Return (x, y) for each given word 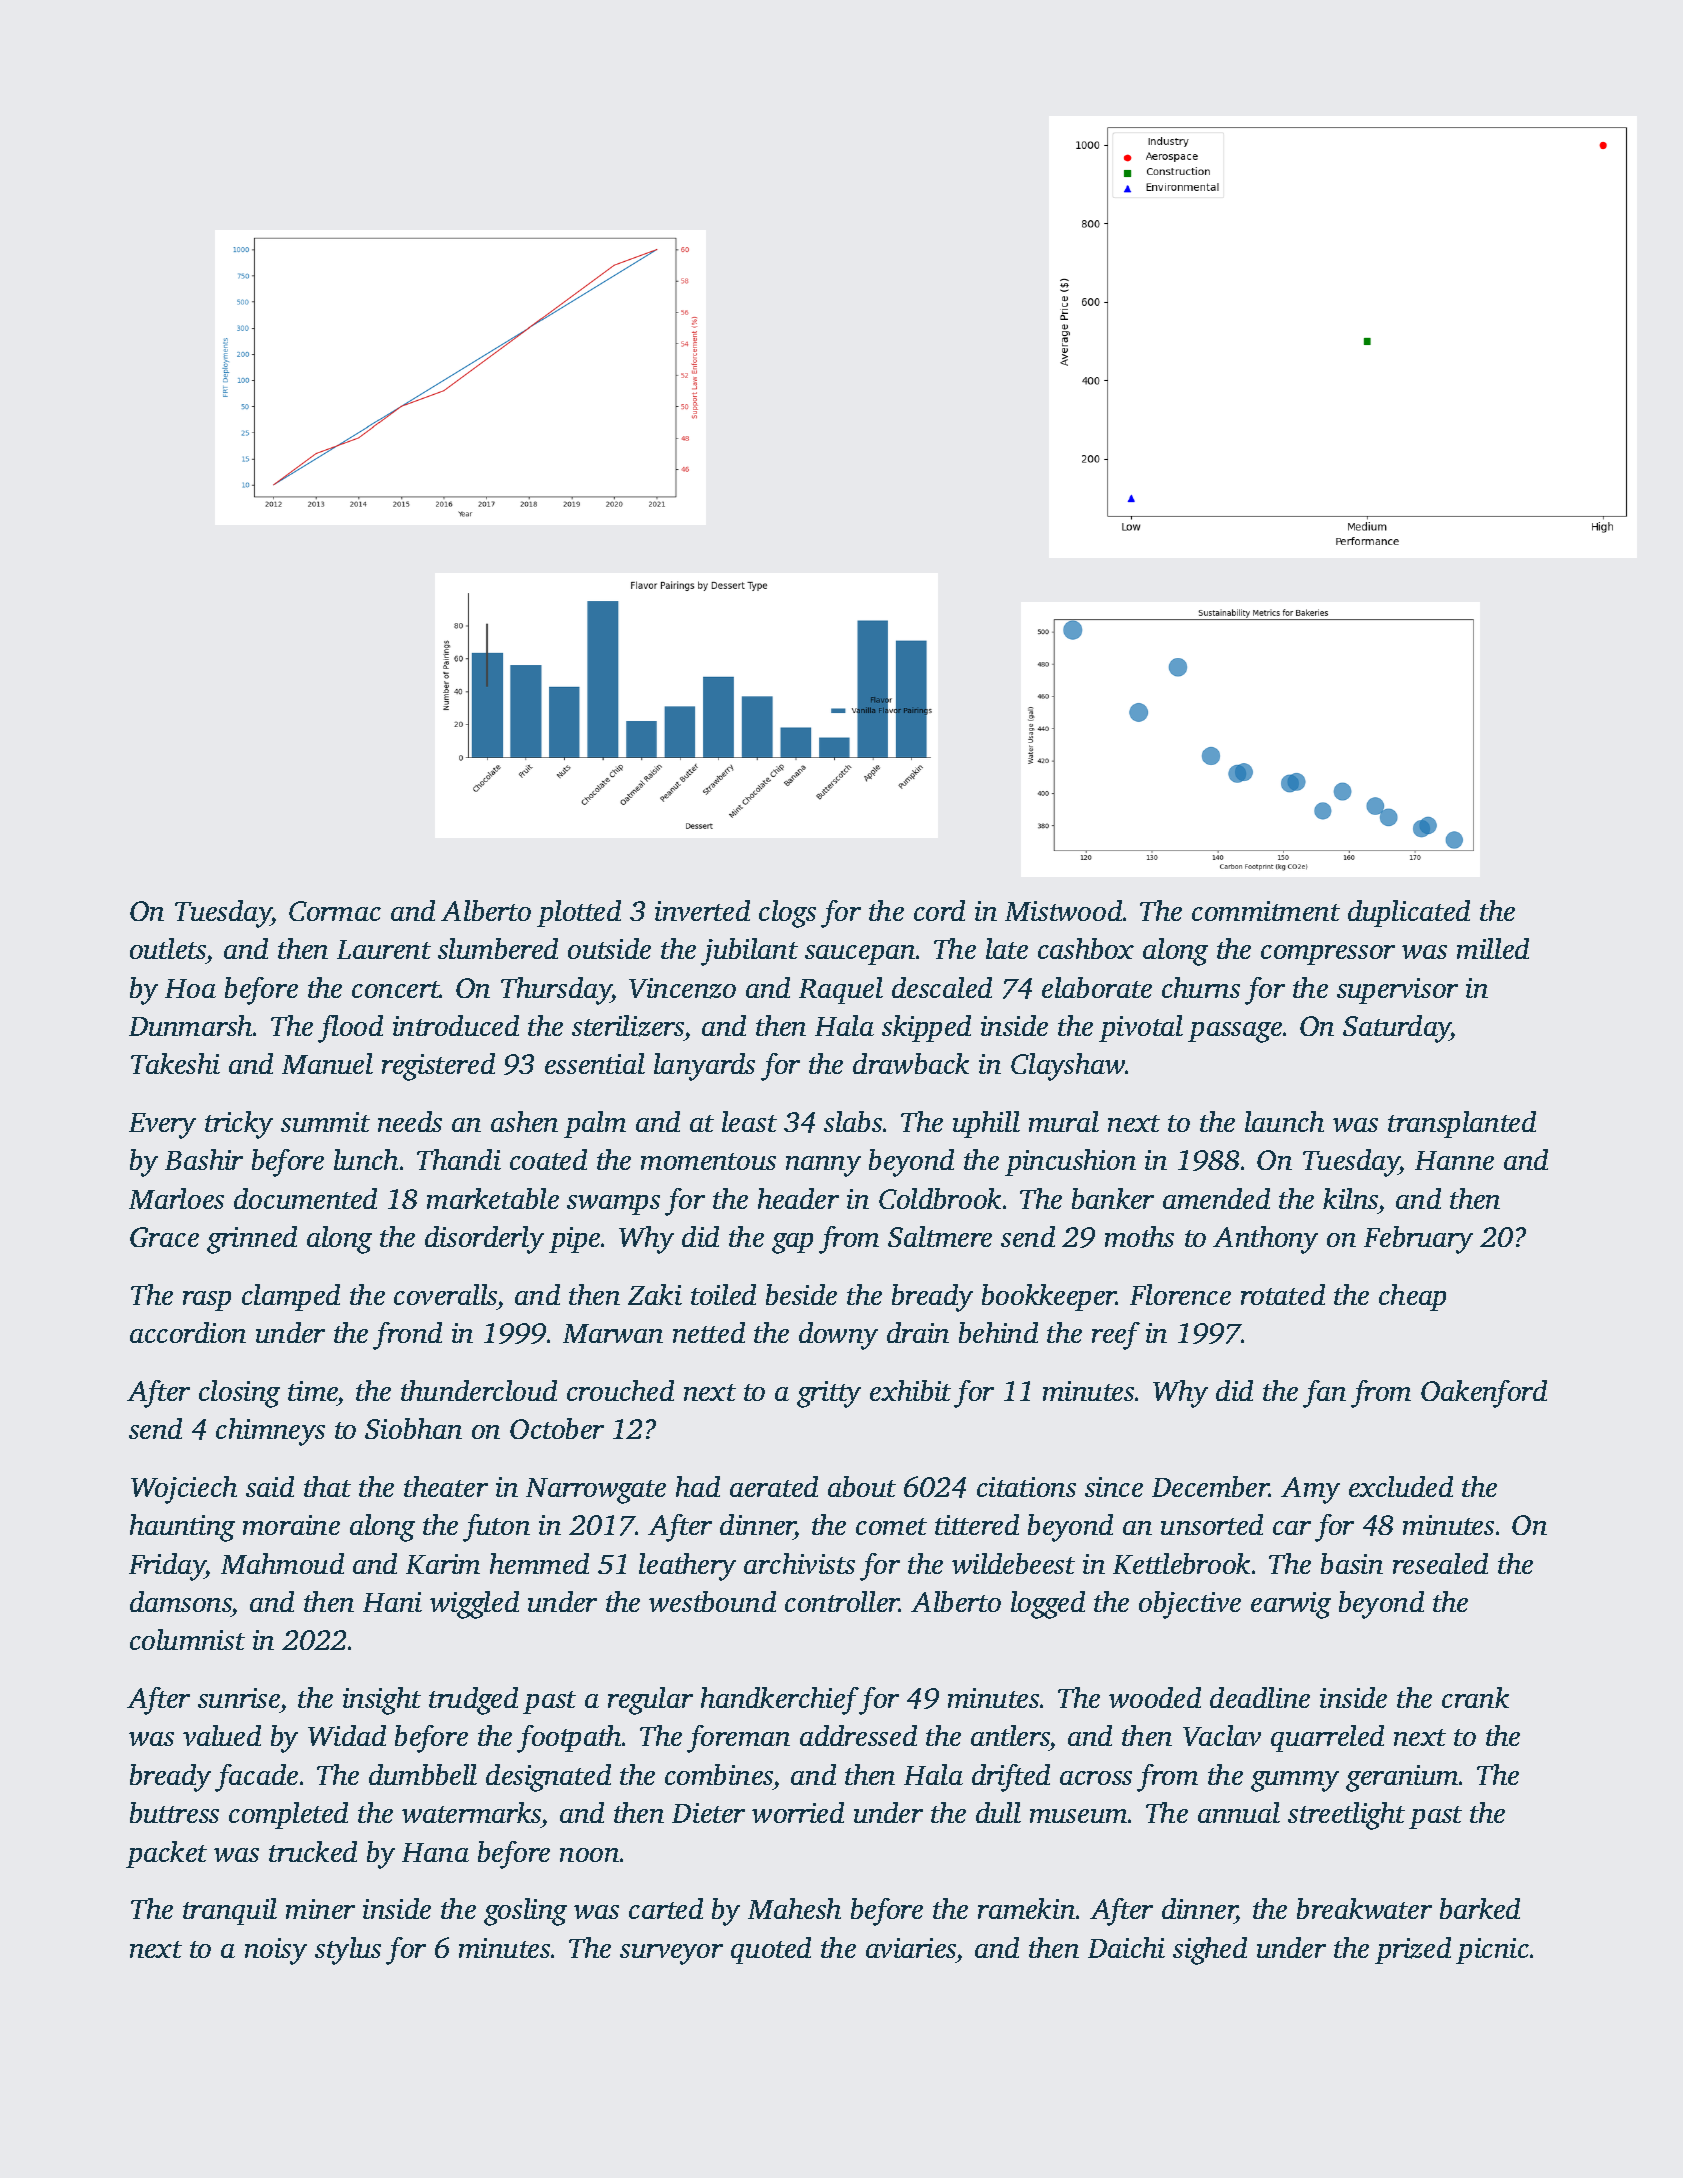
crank (1475, 1697)
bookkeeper (1049, 1297)
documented (305, 1198)
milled (1493, 948)
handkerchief (780, 1701)
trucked (313, 1851)
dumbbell (423, 1774)
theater (446, 1486)
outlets (168, 948)
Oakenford (1484, 1394)
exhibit (910, 1390)
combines (719, 1774)
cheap (1412, 1297)
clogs (787, 914)
